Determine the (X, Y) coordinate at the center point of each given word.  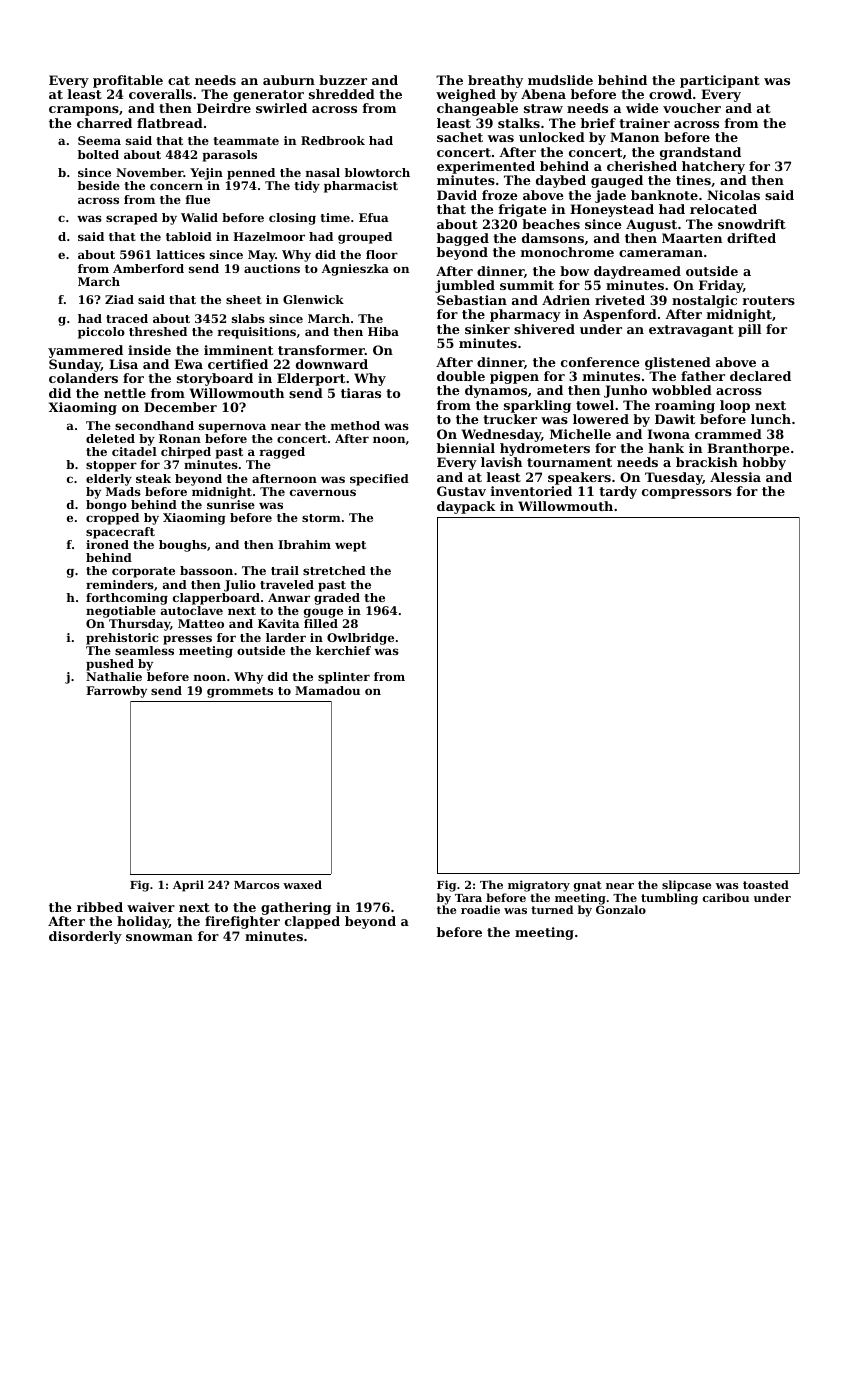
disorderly (85, 937)
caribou (726, 897)
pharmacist (361, 187)
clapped (312, 922)
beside (99, 185)
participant (720, 81)
